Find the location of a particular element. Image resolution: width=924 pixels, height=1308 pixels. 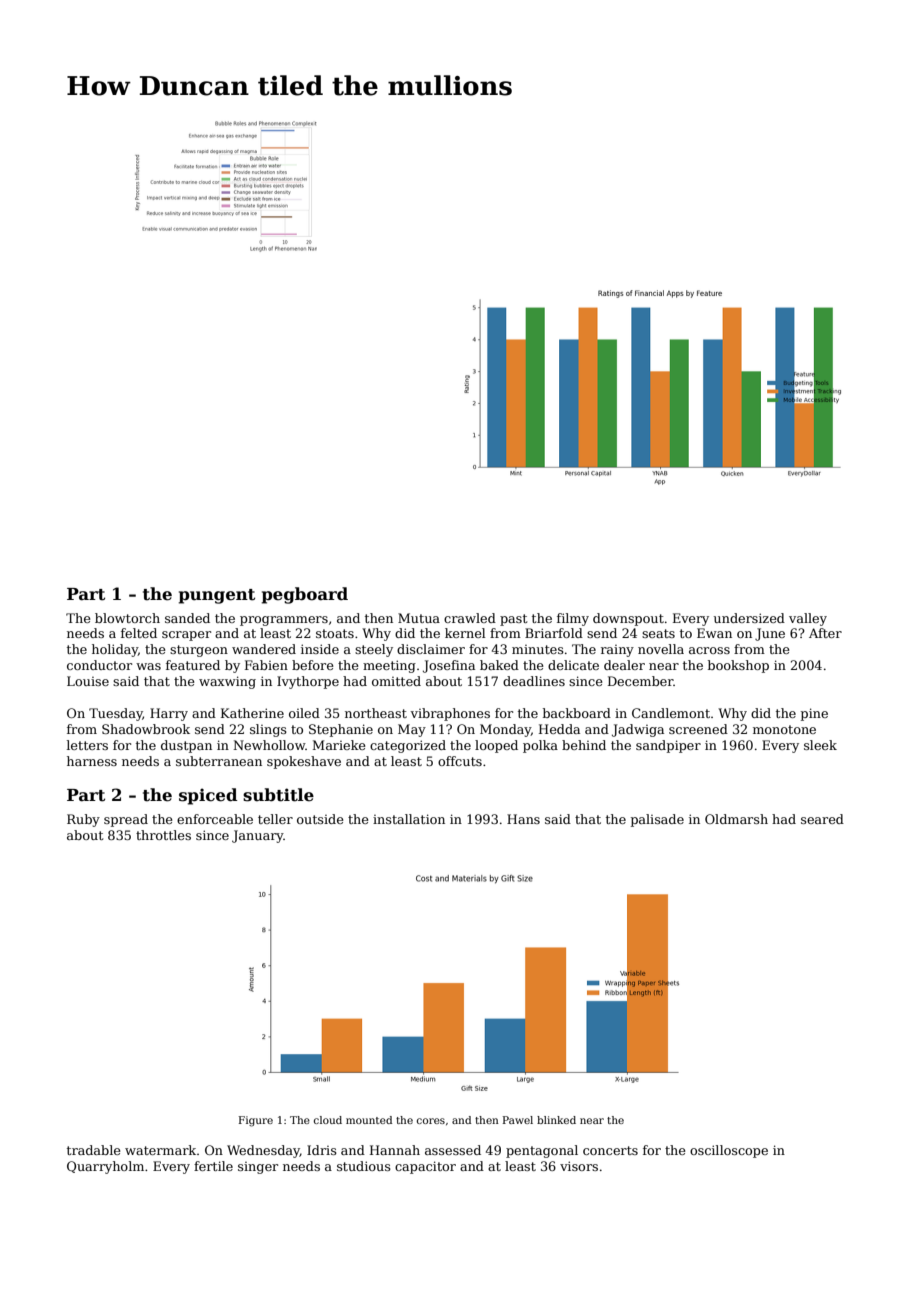

palisade is located at coordinates (657, 820).
